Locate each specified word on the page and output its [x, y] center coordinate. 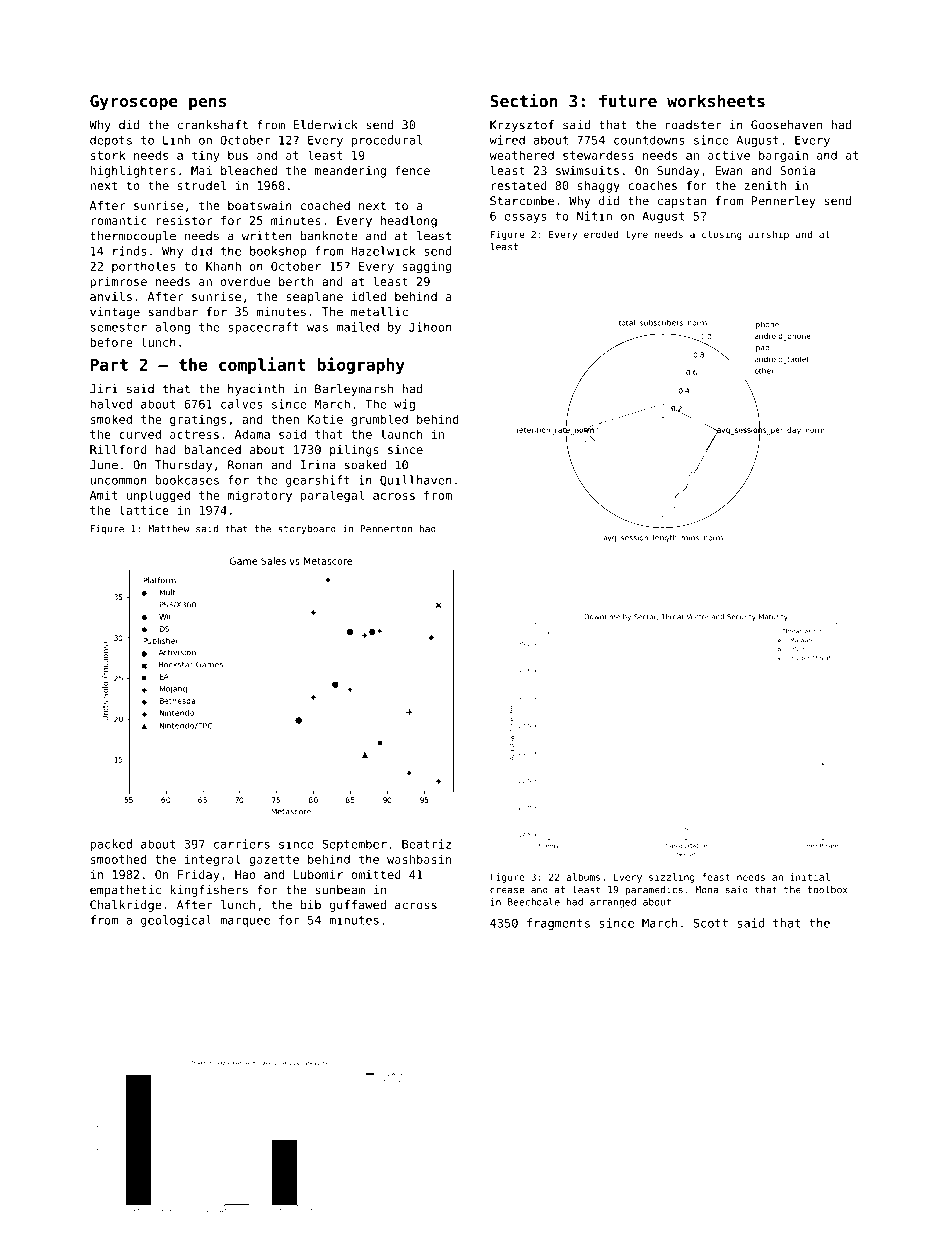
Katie [325, 419]
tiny [206, 157]
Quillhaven [415, 480]
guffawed [358, 906]
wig [404, 405]
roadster [694, 125]
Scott [710, 923]
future [628, 100]
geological [176, 921]
